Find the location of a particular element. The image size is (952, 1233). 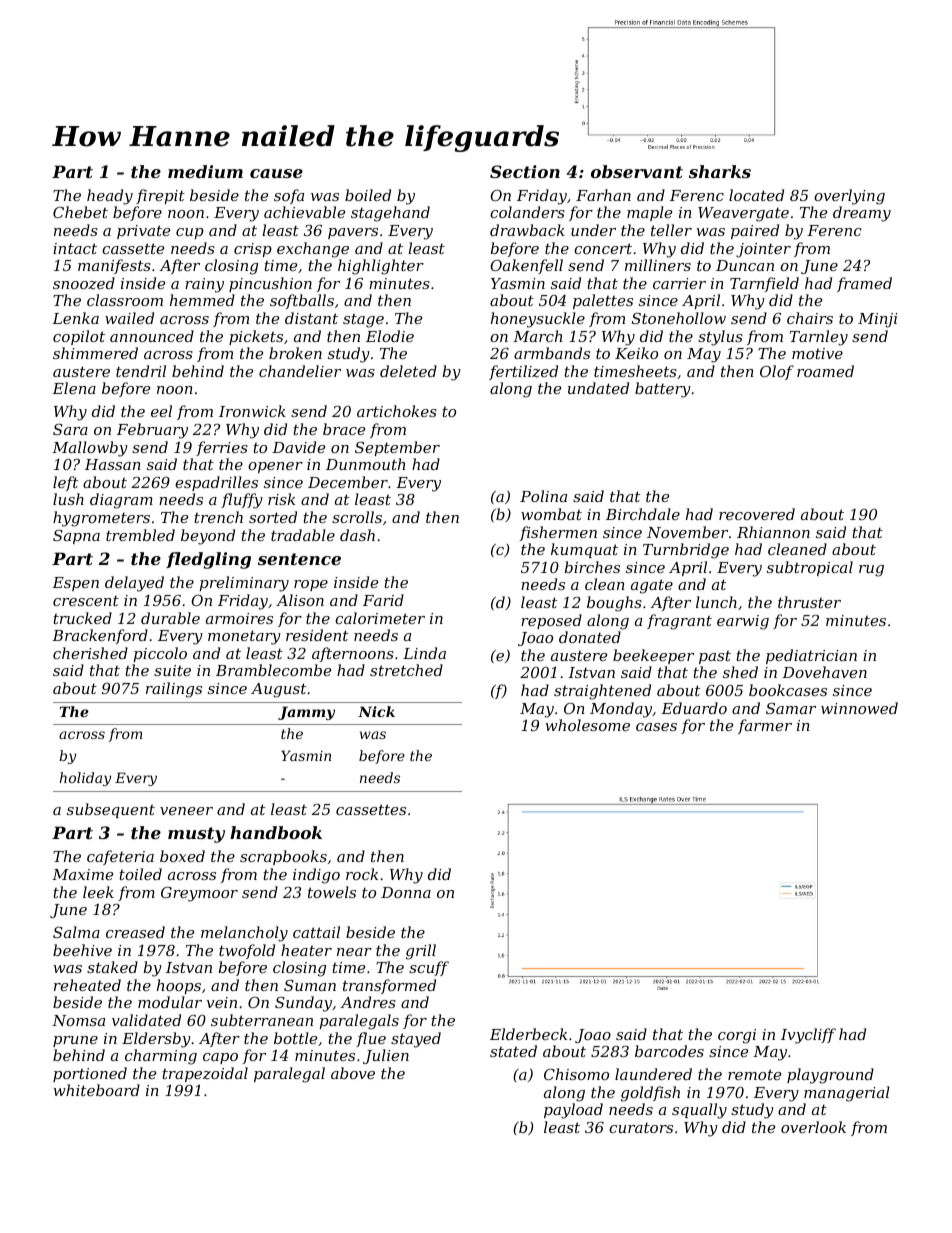

Elodie is located at coordinates (390, 336).
